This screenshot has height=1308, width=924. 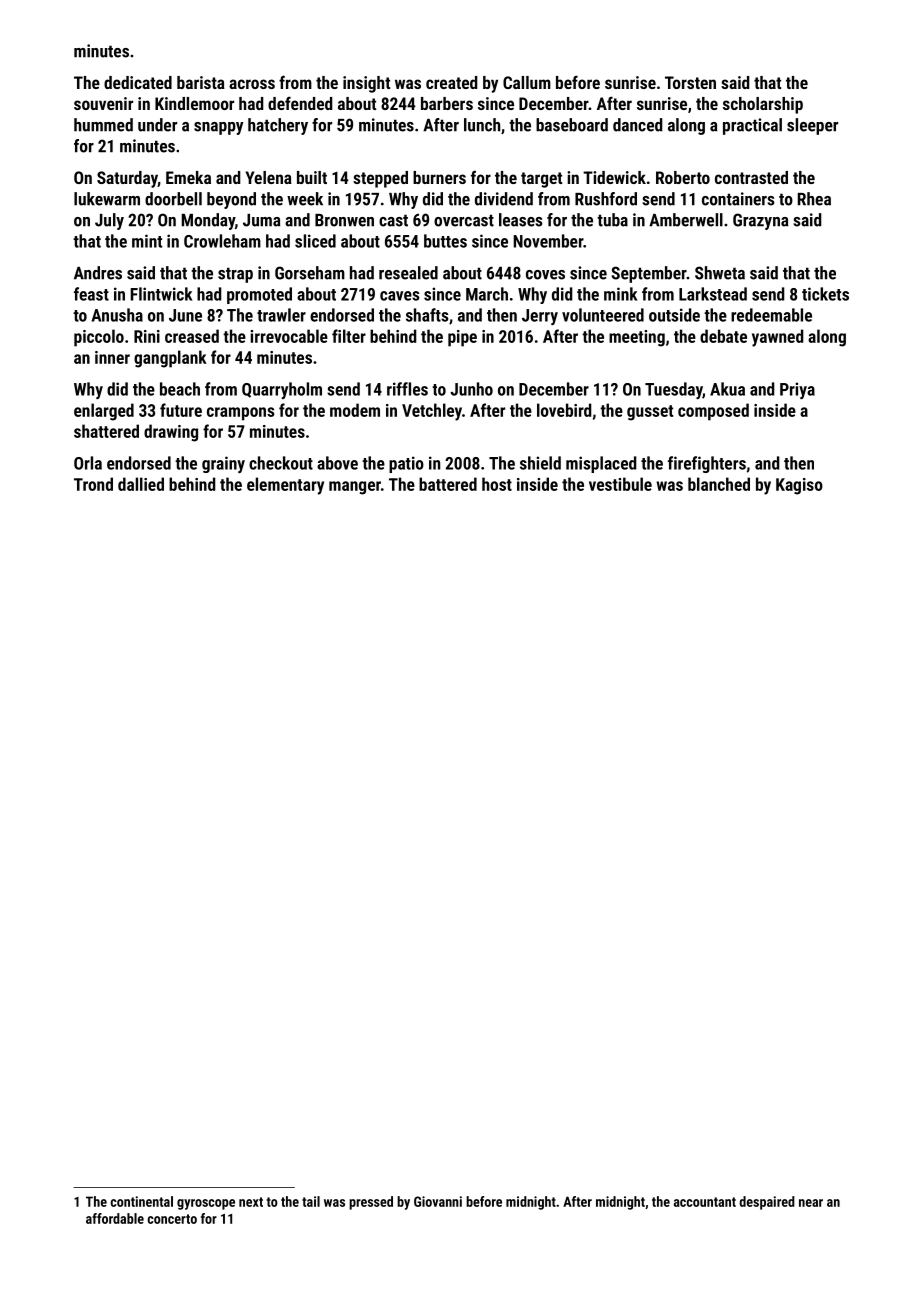 What do you see at coordinates (103, 103) in the screenshot?
I see `souvenir` at bounding box center [103, 103].
